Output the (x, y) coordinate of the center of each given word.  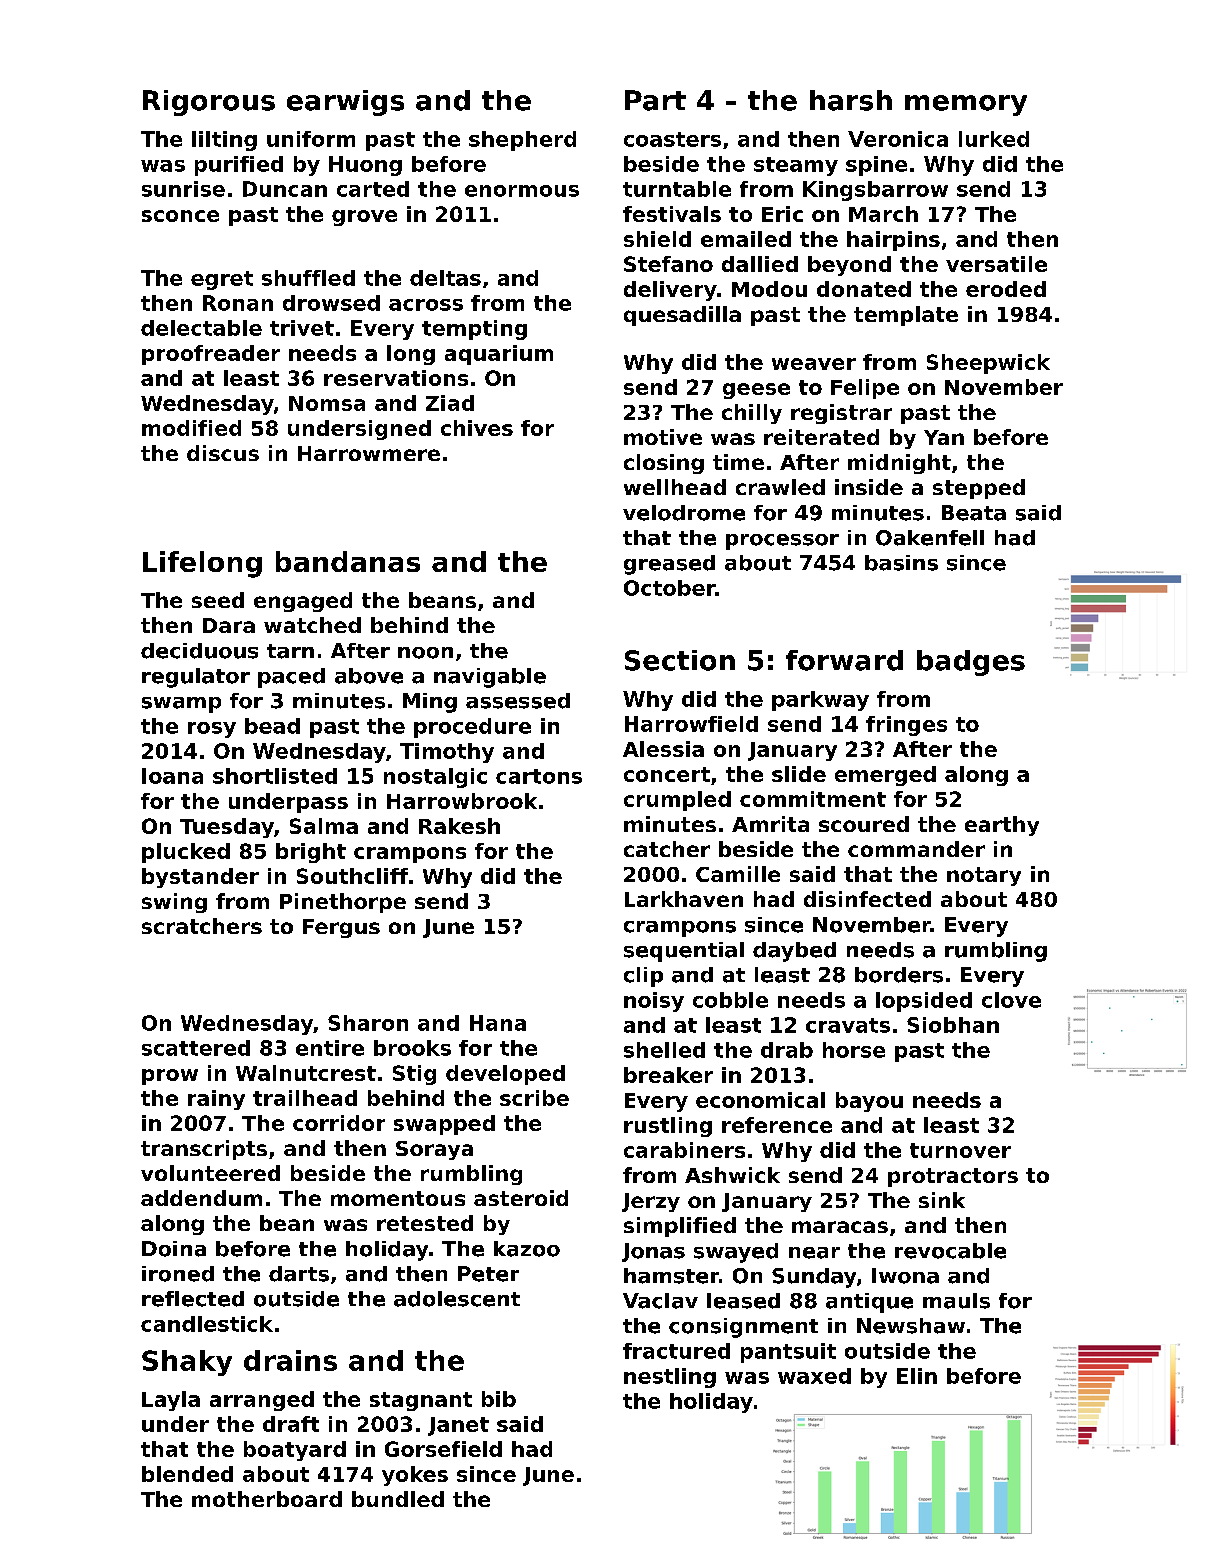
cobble (730, 1000)
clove (1011, 1000)
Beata (974, 513)
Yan (944, 437)
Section (680, 660)
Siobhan (953, 1025)
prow (170, 1077)
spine (876, 166)
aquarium (499, 355)
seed (218, 600)
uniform (311, 139)
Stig (414, 1075)
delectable (201, 328)
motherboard (267, 1499)
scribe (534, 1098)
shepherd (522, 141)
